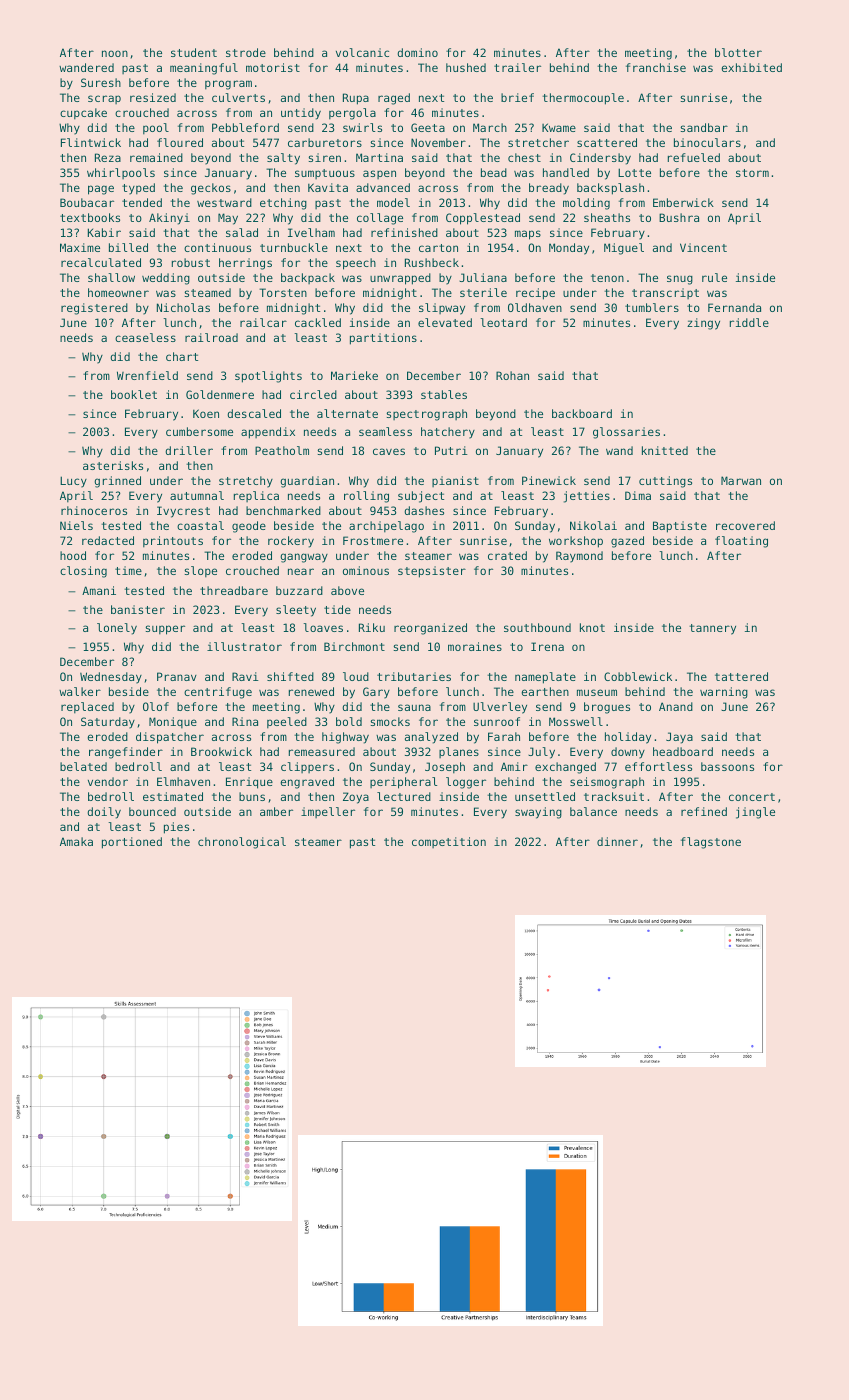 The width and height of the document is (849, 1400). What do you see at coordinates (528, 235) in the document?
I see `maps` at bounding box center [528, 235].
